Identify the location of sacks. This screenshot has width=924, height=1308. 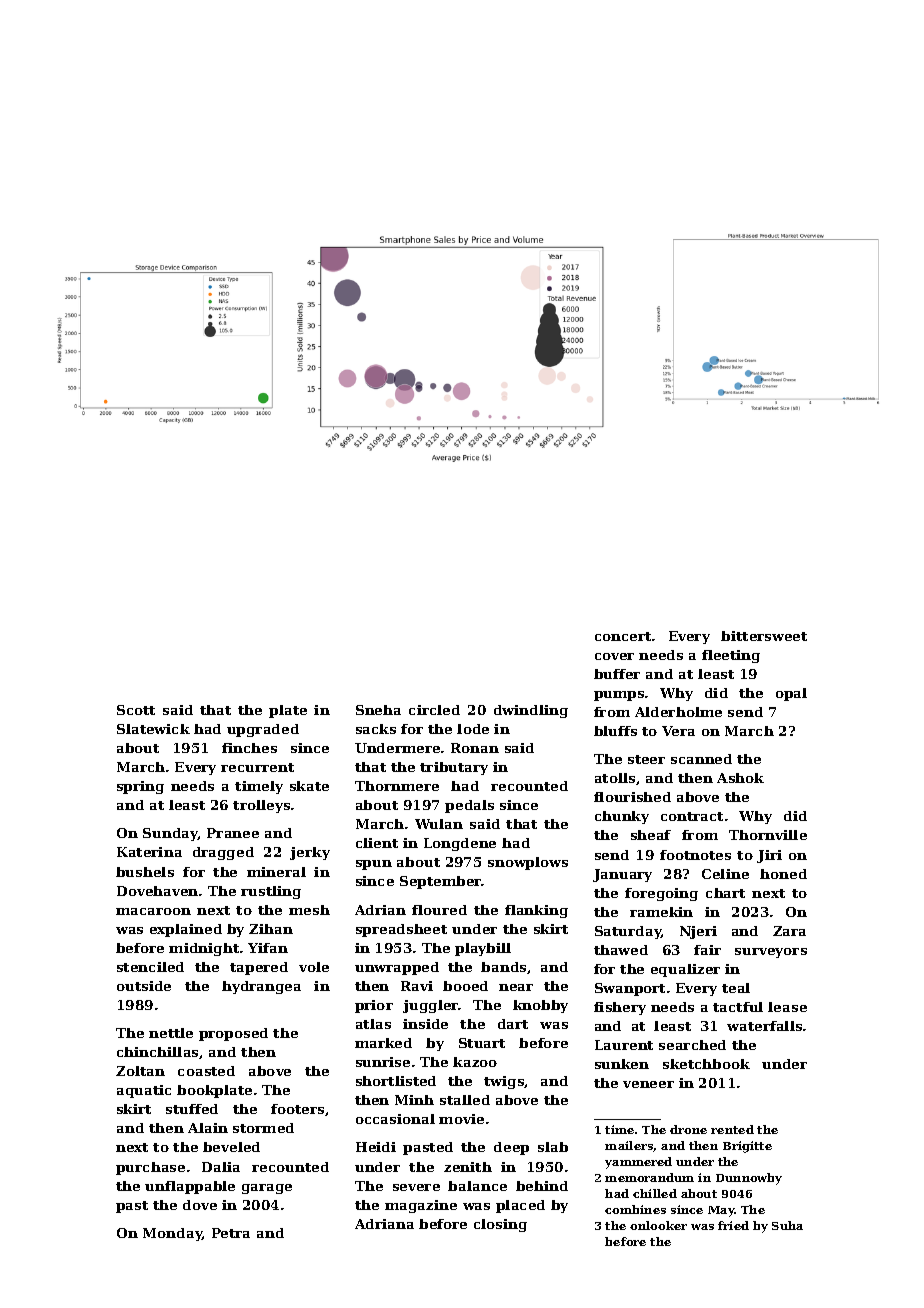
(376, 729).
